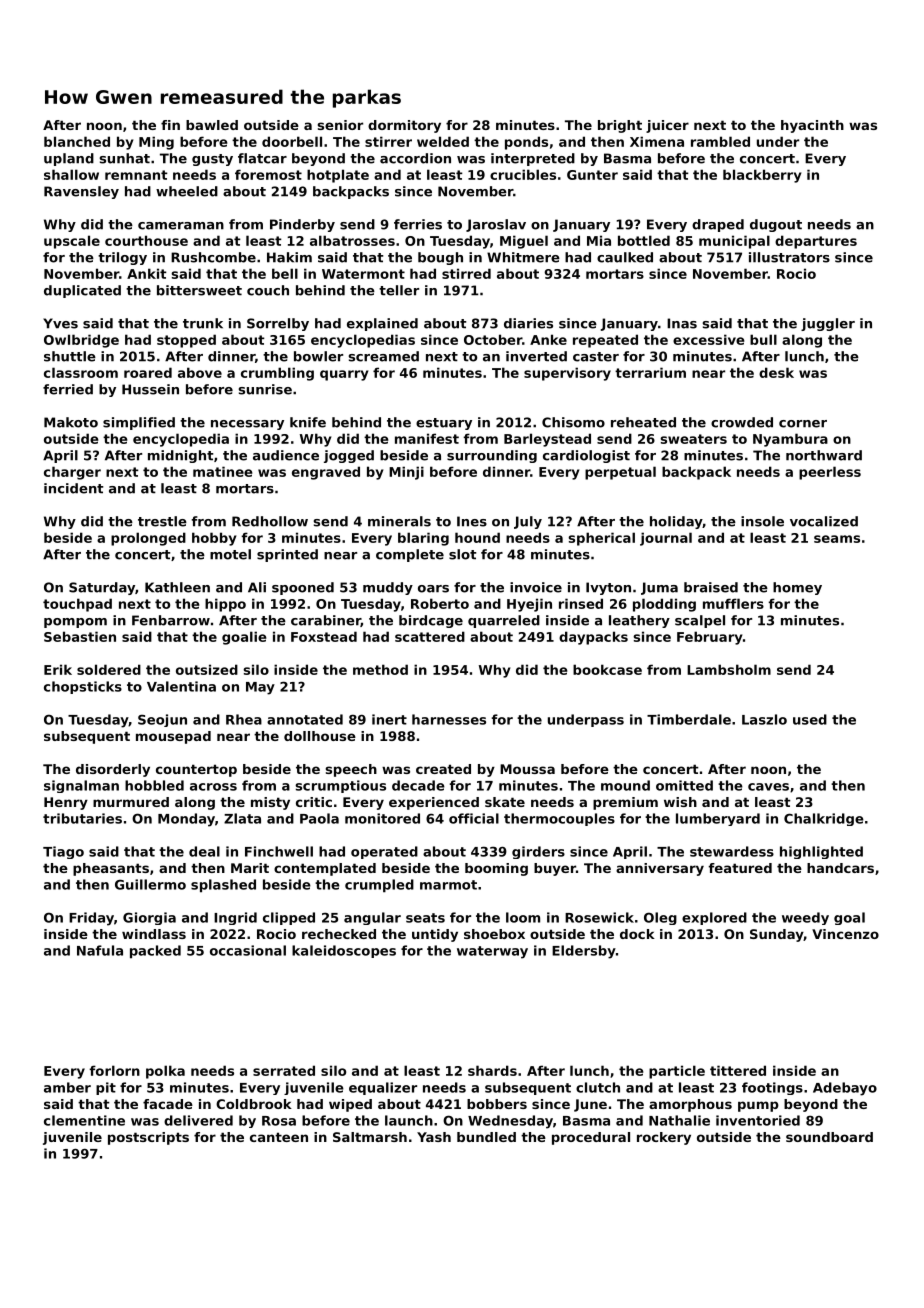 This screenshot has width=924, height=1308. I want to click on pit, so click(106, 1088).
